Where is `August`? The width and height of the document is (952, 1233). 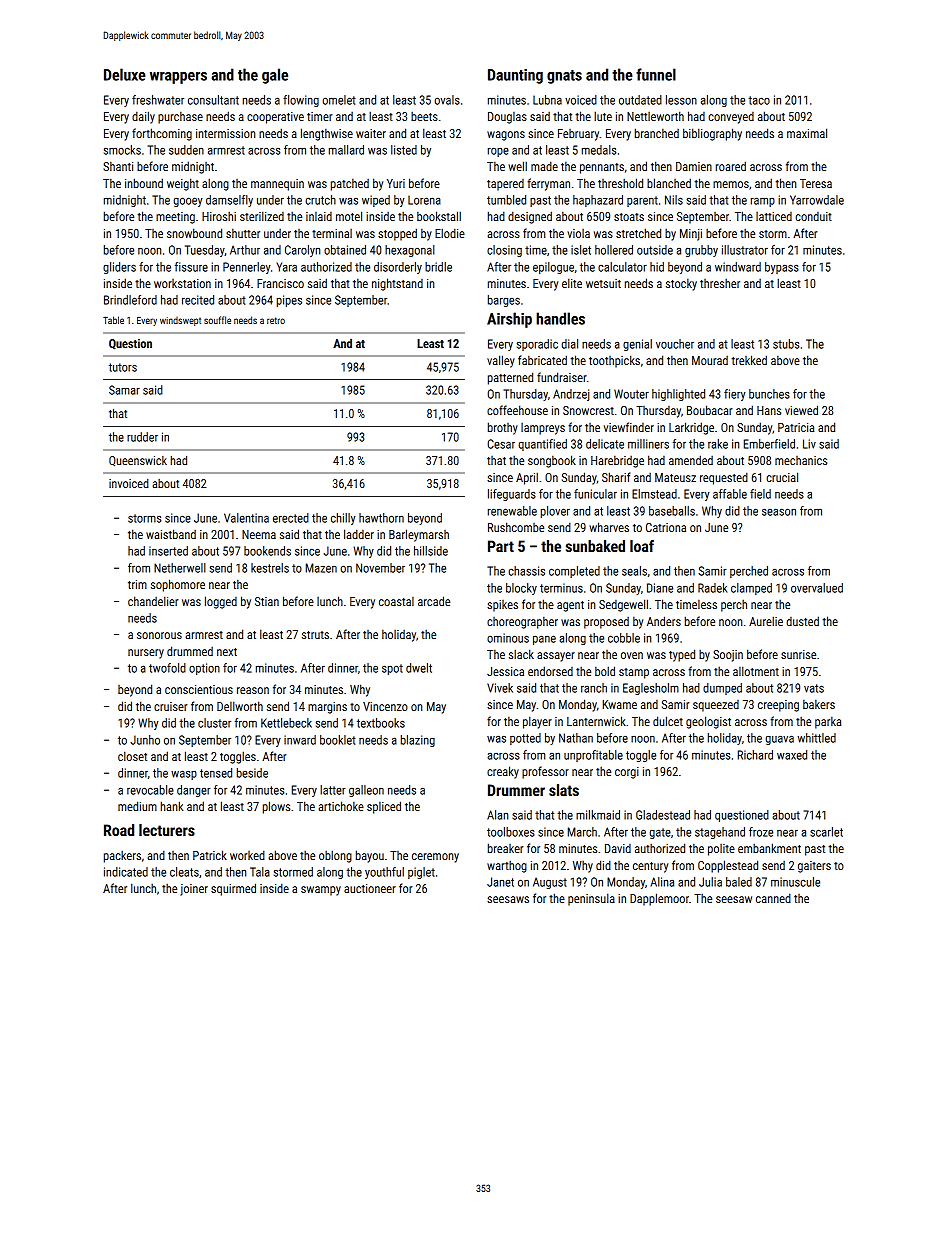 August is located at coordinates (550, 883).
